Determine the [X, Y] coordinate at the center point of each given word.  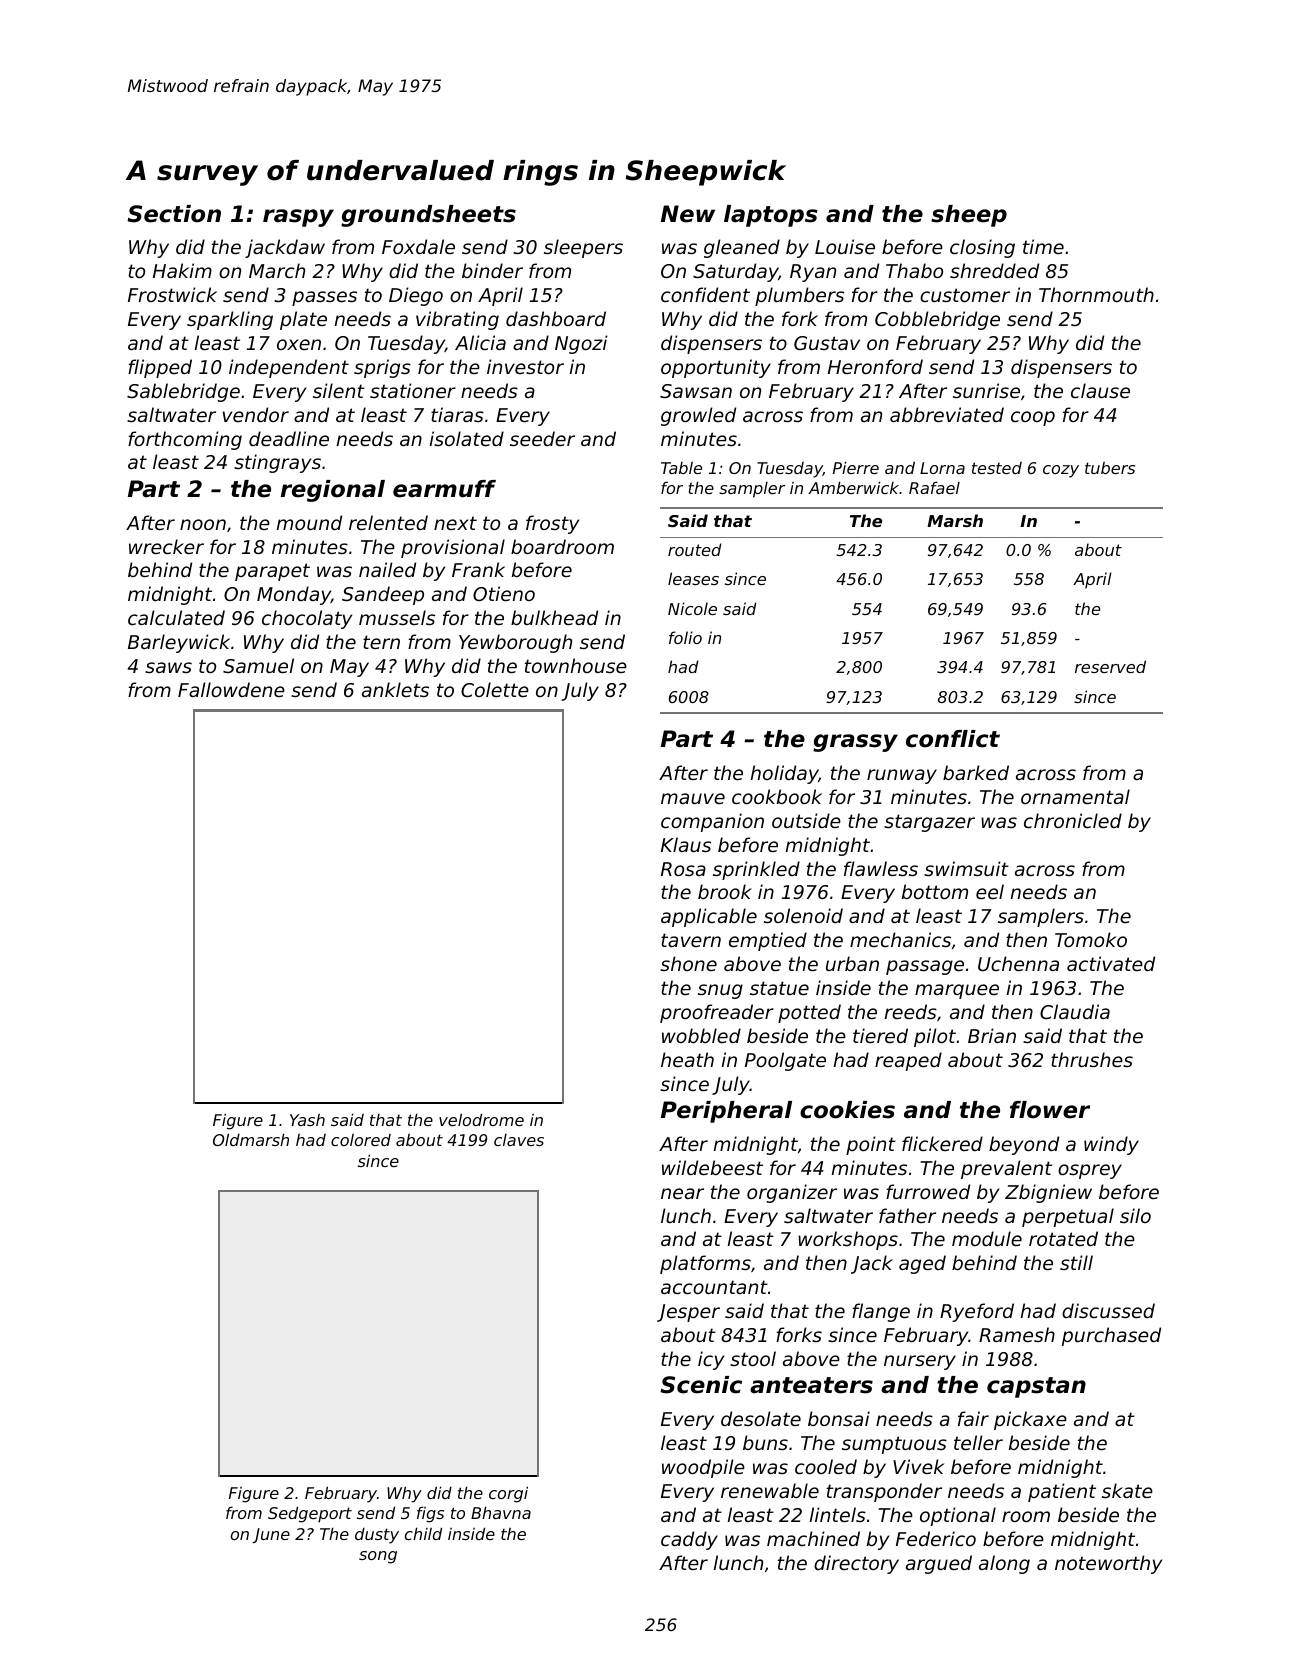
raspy [298, 218]
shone [688, 963]
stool [753, 1358]
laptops [771, 216]
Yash [307, 1120]
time [1043, 246]
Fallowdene [231, 689]
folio [685, 637]
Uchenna [1018, 964]
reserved [1110, 666]
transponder [884, 1492]
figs [430, 1515]
